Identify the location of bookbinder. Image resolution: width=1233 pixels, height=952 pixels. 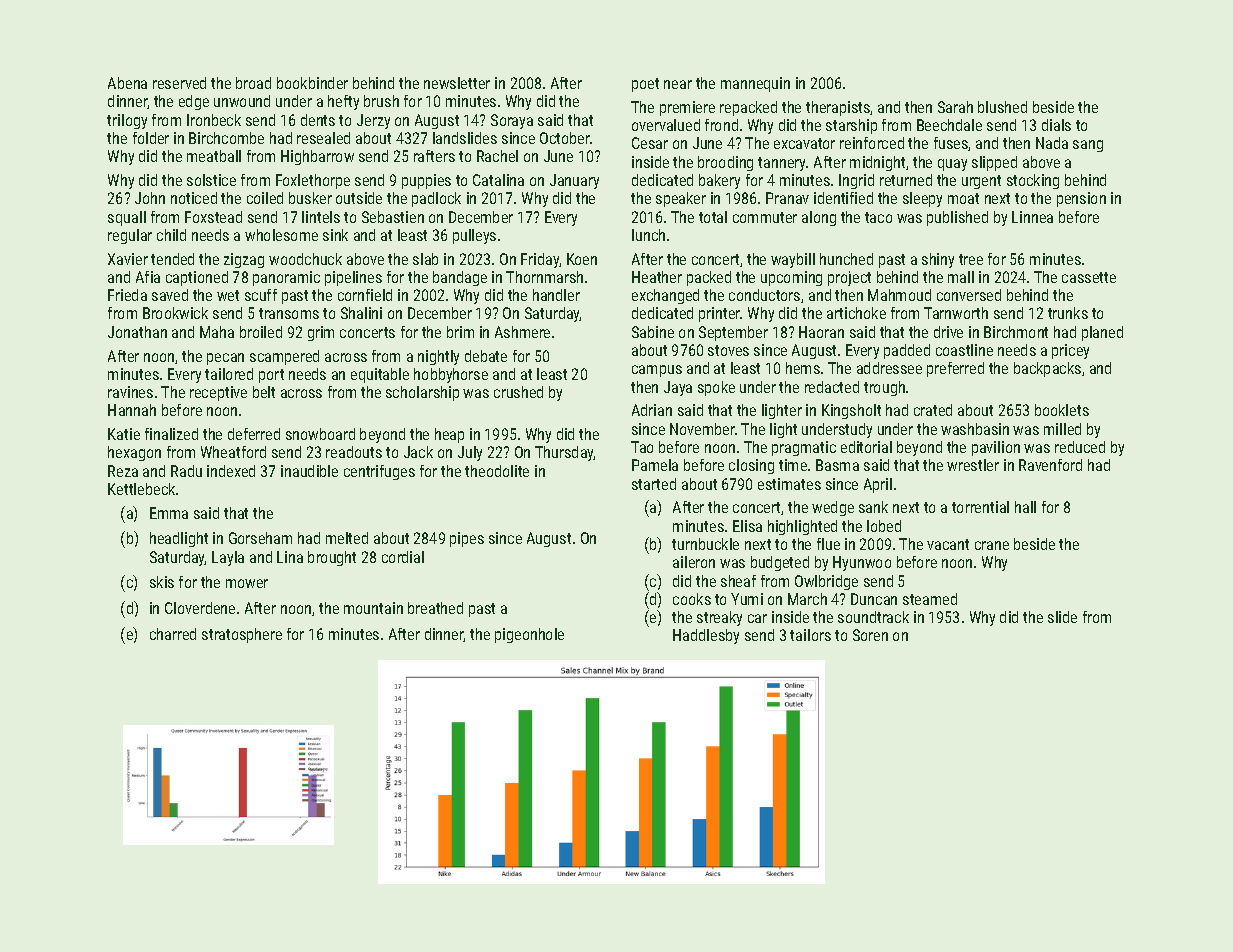
(312, 83).
